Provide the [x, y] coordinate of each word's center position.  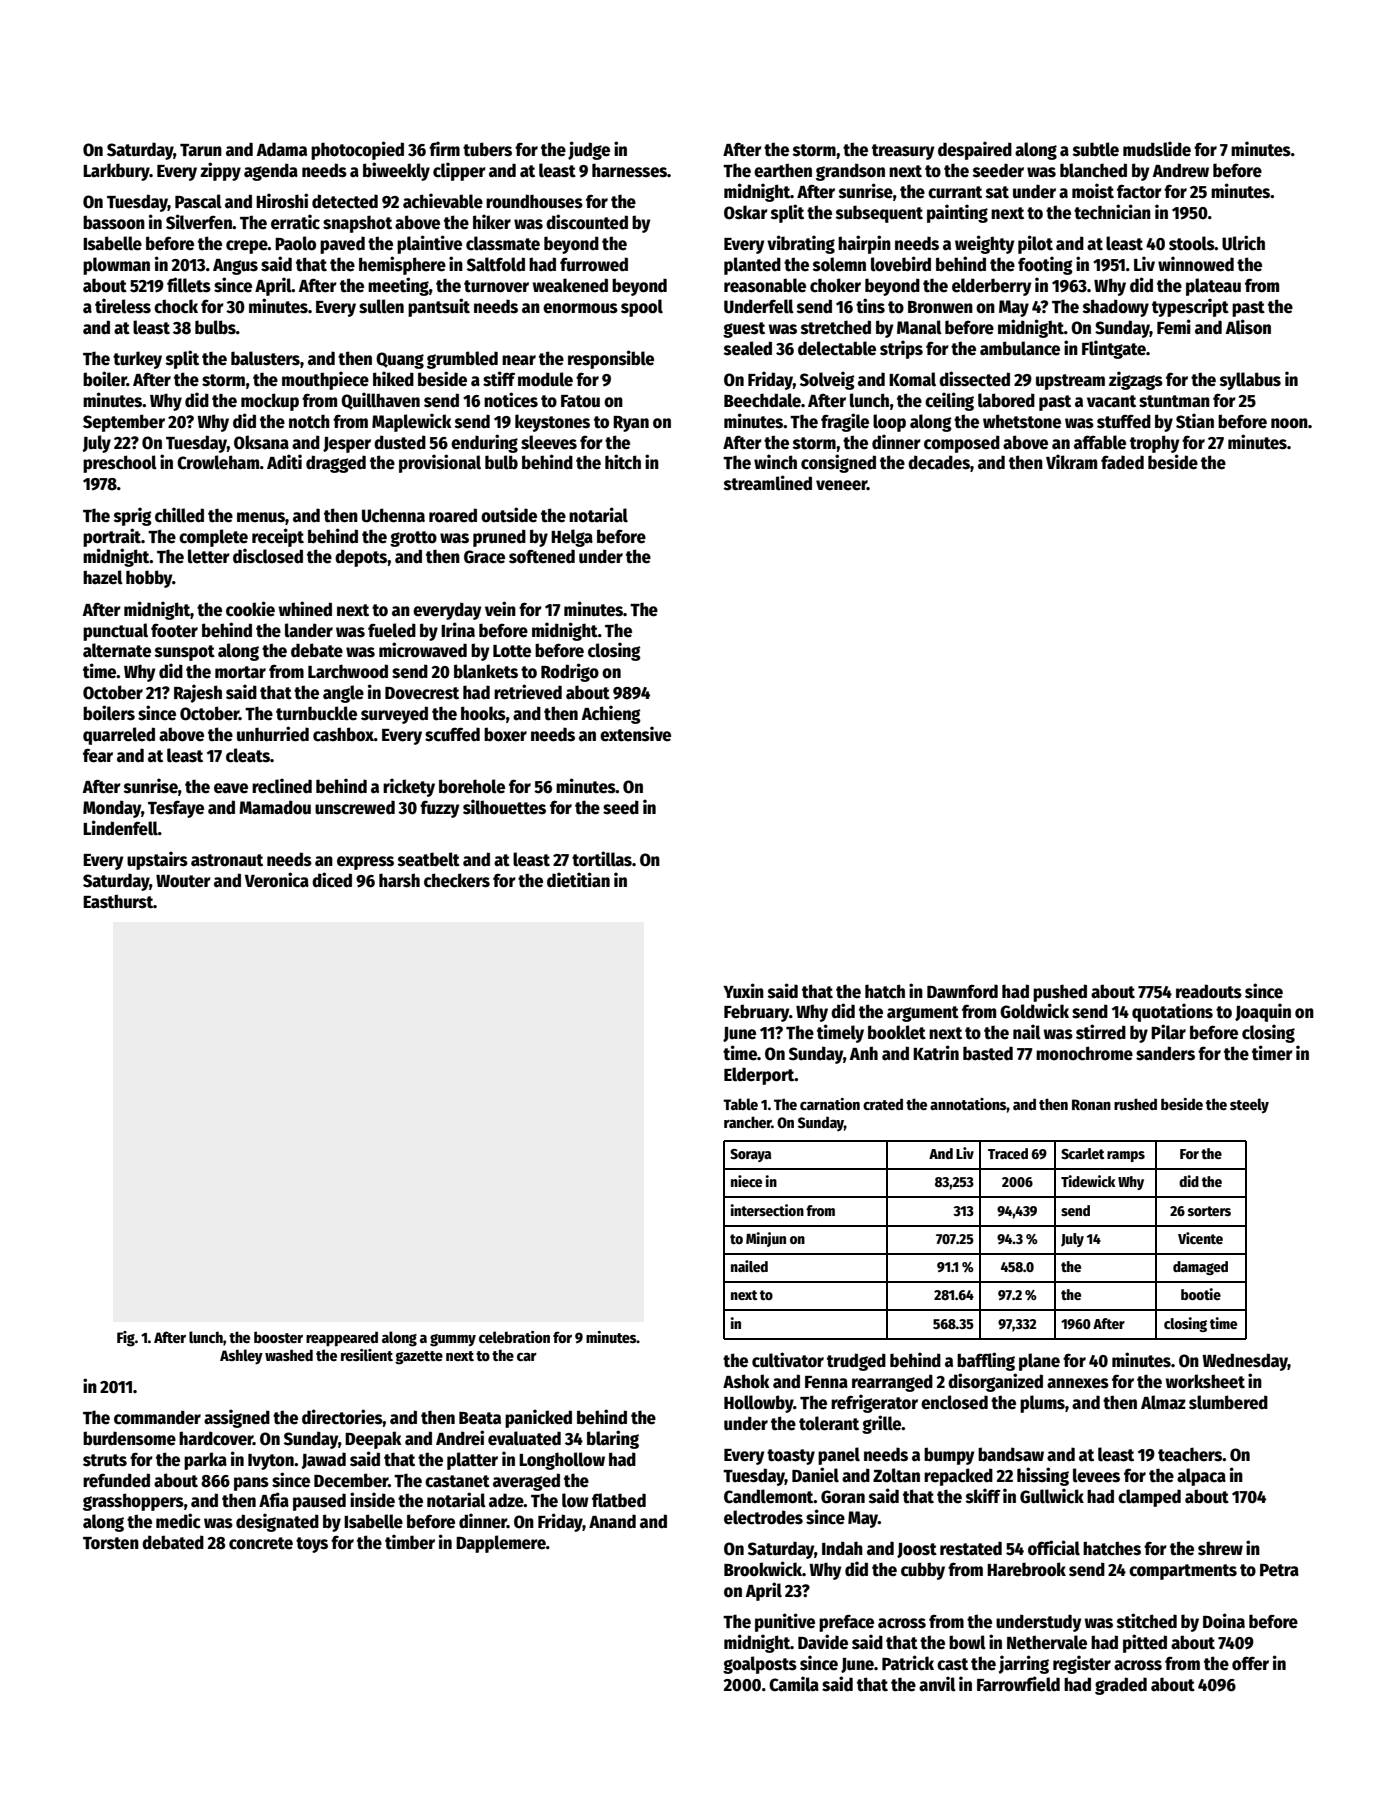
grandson [850, 172]
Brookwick [763, 1569]
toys [312, 1545]
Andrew [1180, 170]
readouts [1209, 991]
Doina [1224, 1621]
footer [174, 630]
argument [923, 1014]
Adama [281, 149]
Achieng [611, 714]
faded [1122, 462]
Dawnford [962, 991]
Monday [112, 809]
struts [105, 1460]
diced [332, 880]
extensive [635, 734]
